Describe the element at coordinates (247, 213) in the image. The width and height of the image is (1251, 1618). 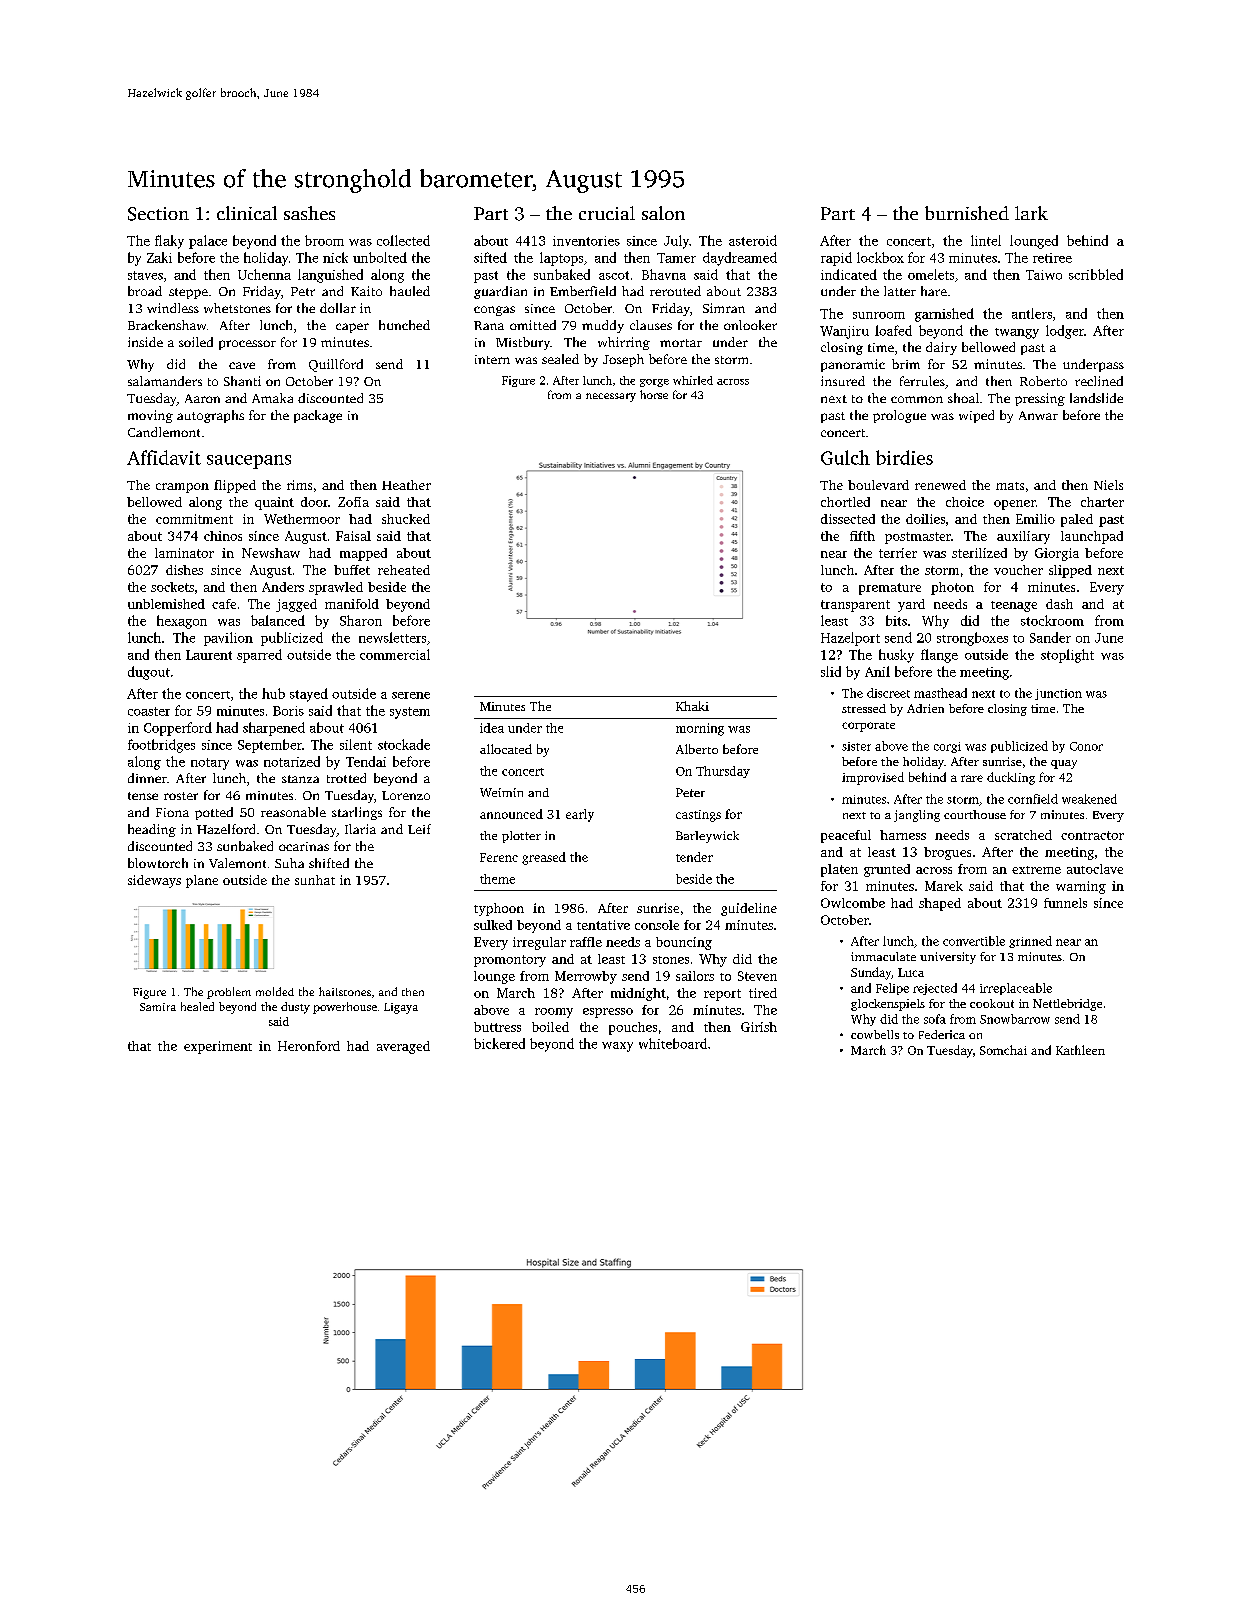
I see `clinical` at that location.
